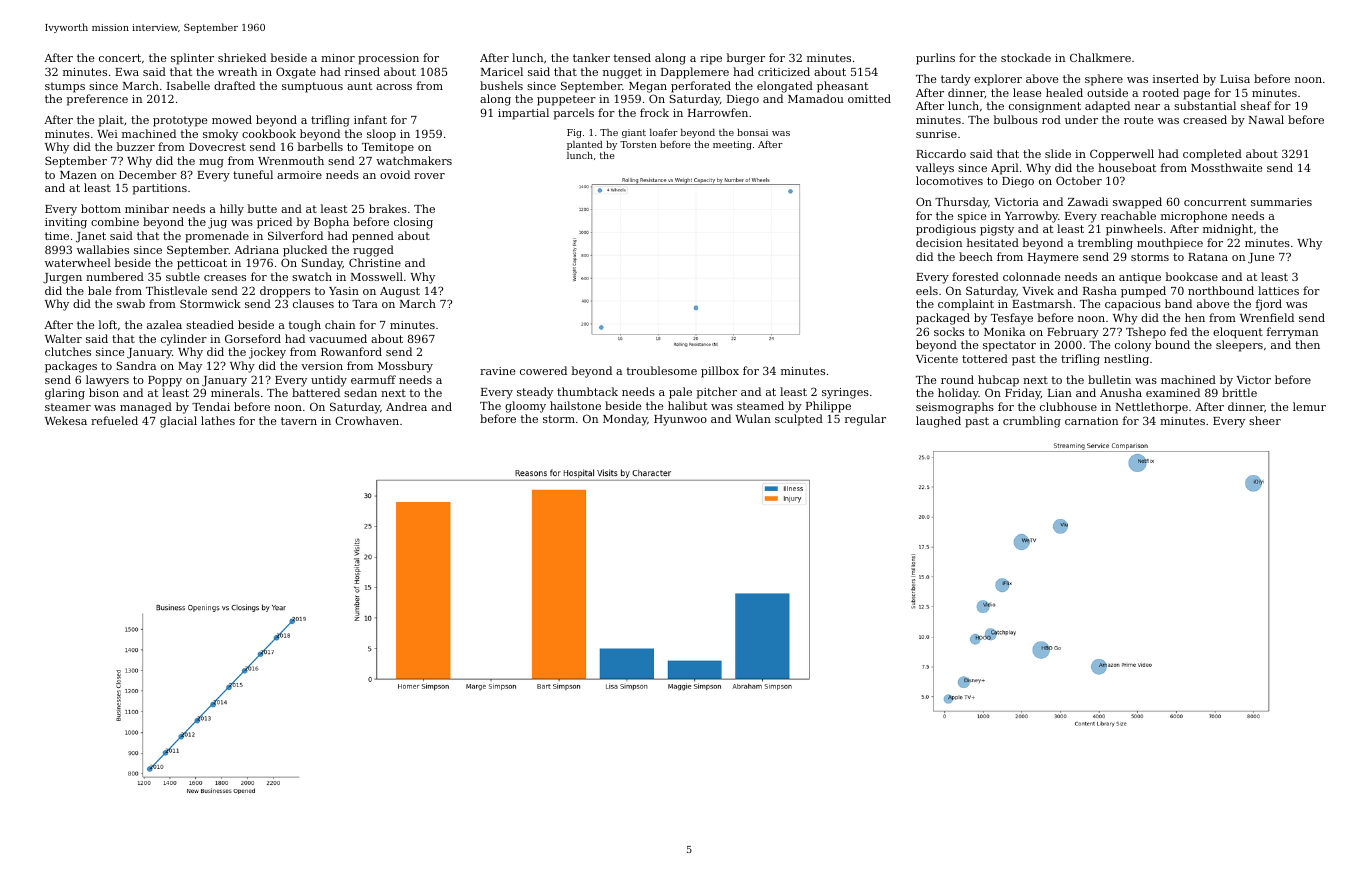 Image resolution: width=1372 pixels, height=887 pixels. Describe the element at coordinates (1012, 319) in the image. I see `Tesfaye` at that location.
